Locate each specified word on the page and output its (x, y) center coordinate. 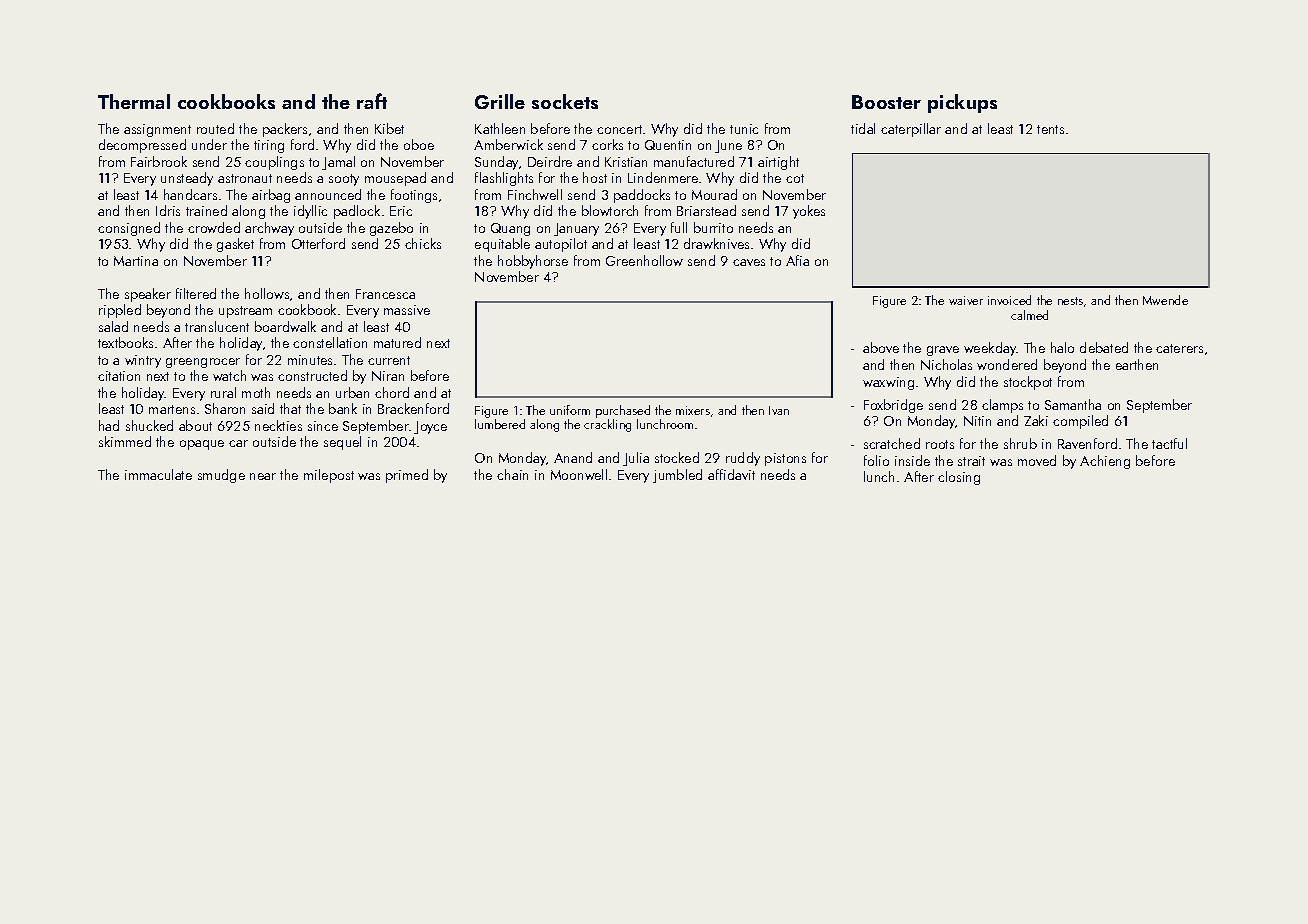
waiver (966, 300)
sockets (565, 101)
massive (407, 310)
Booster (886, 102)
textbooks (125, 342)
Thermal (134, 101)
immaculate (158, 474)
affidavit (731, 474)
